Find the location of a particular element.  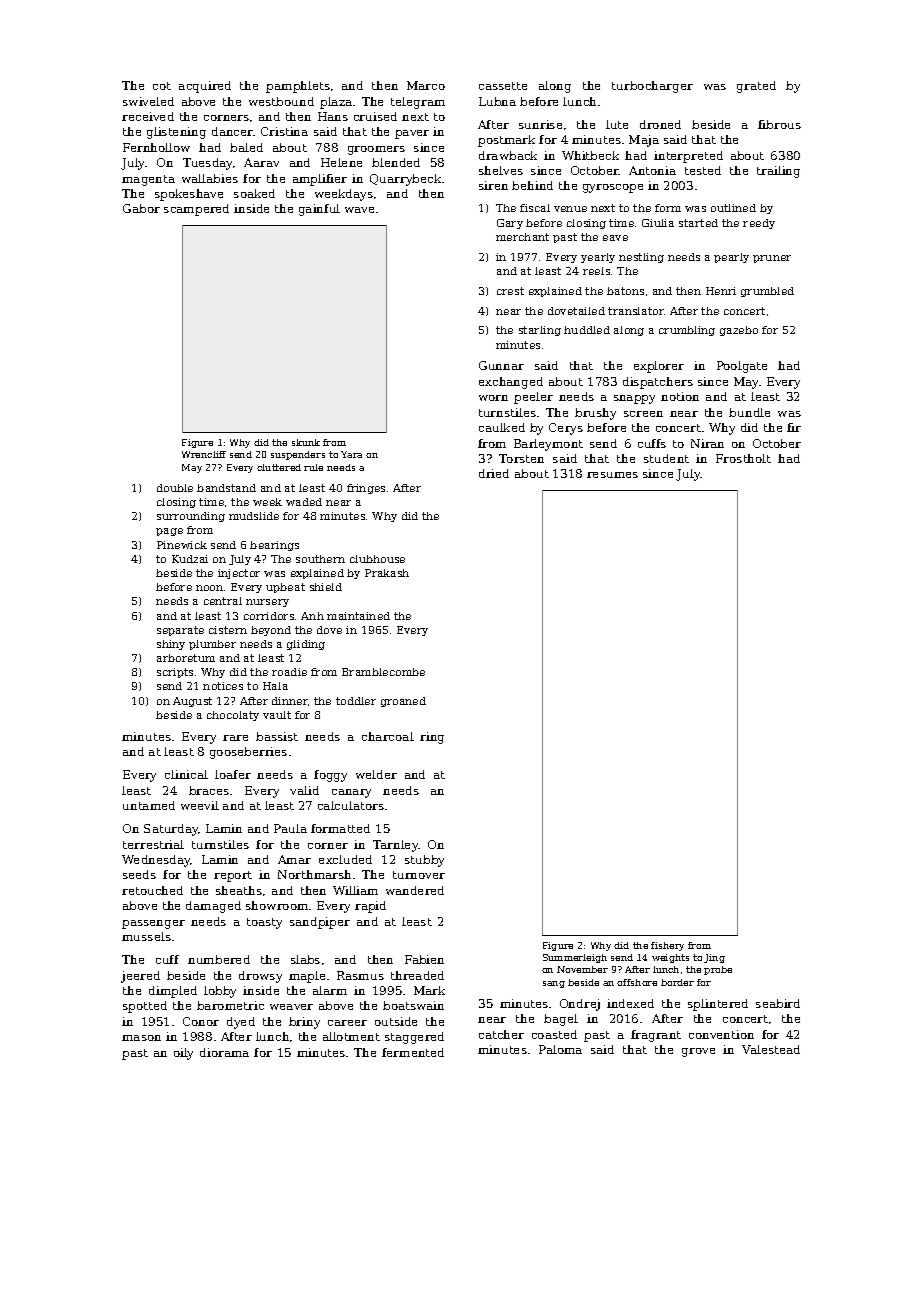

fishery is located at coordinates (667, 946).
